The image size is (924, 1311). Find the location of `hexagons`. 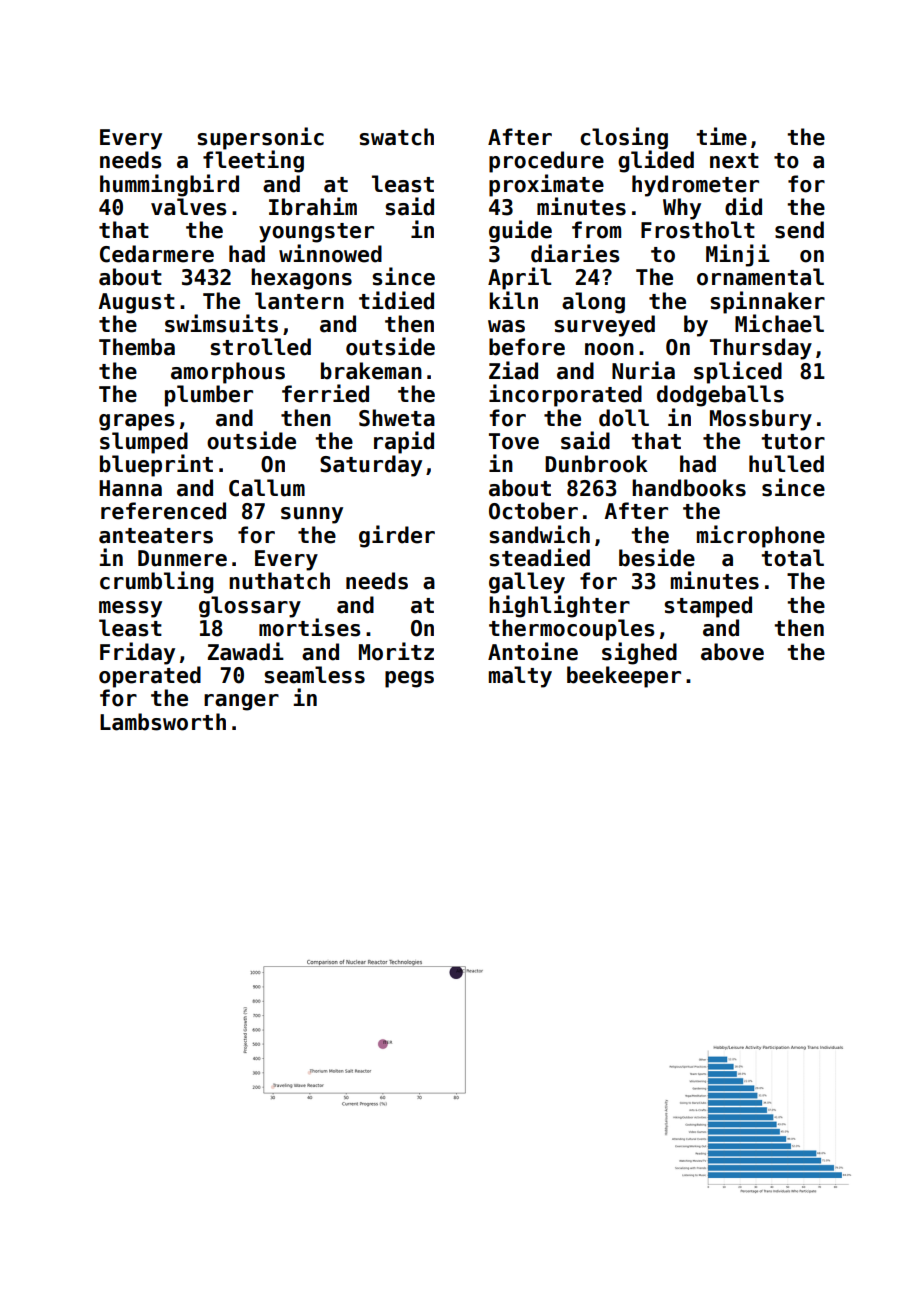

hexagons is located at coordinates (301, 279).
